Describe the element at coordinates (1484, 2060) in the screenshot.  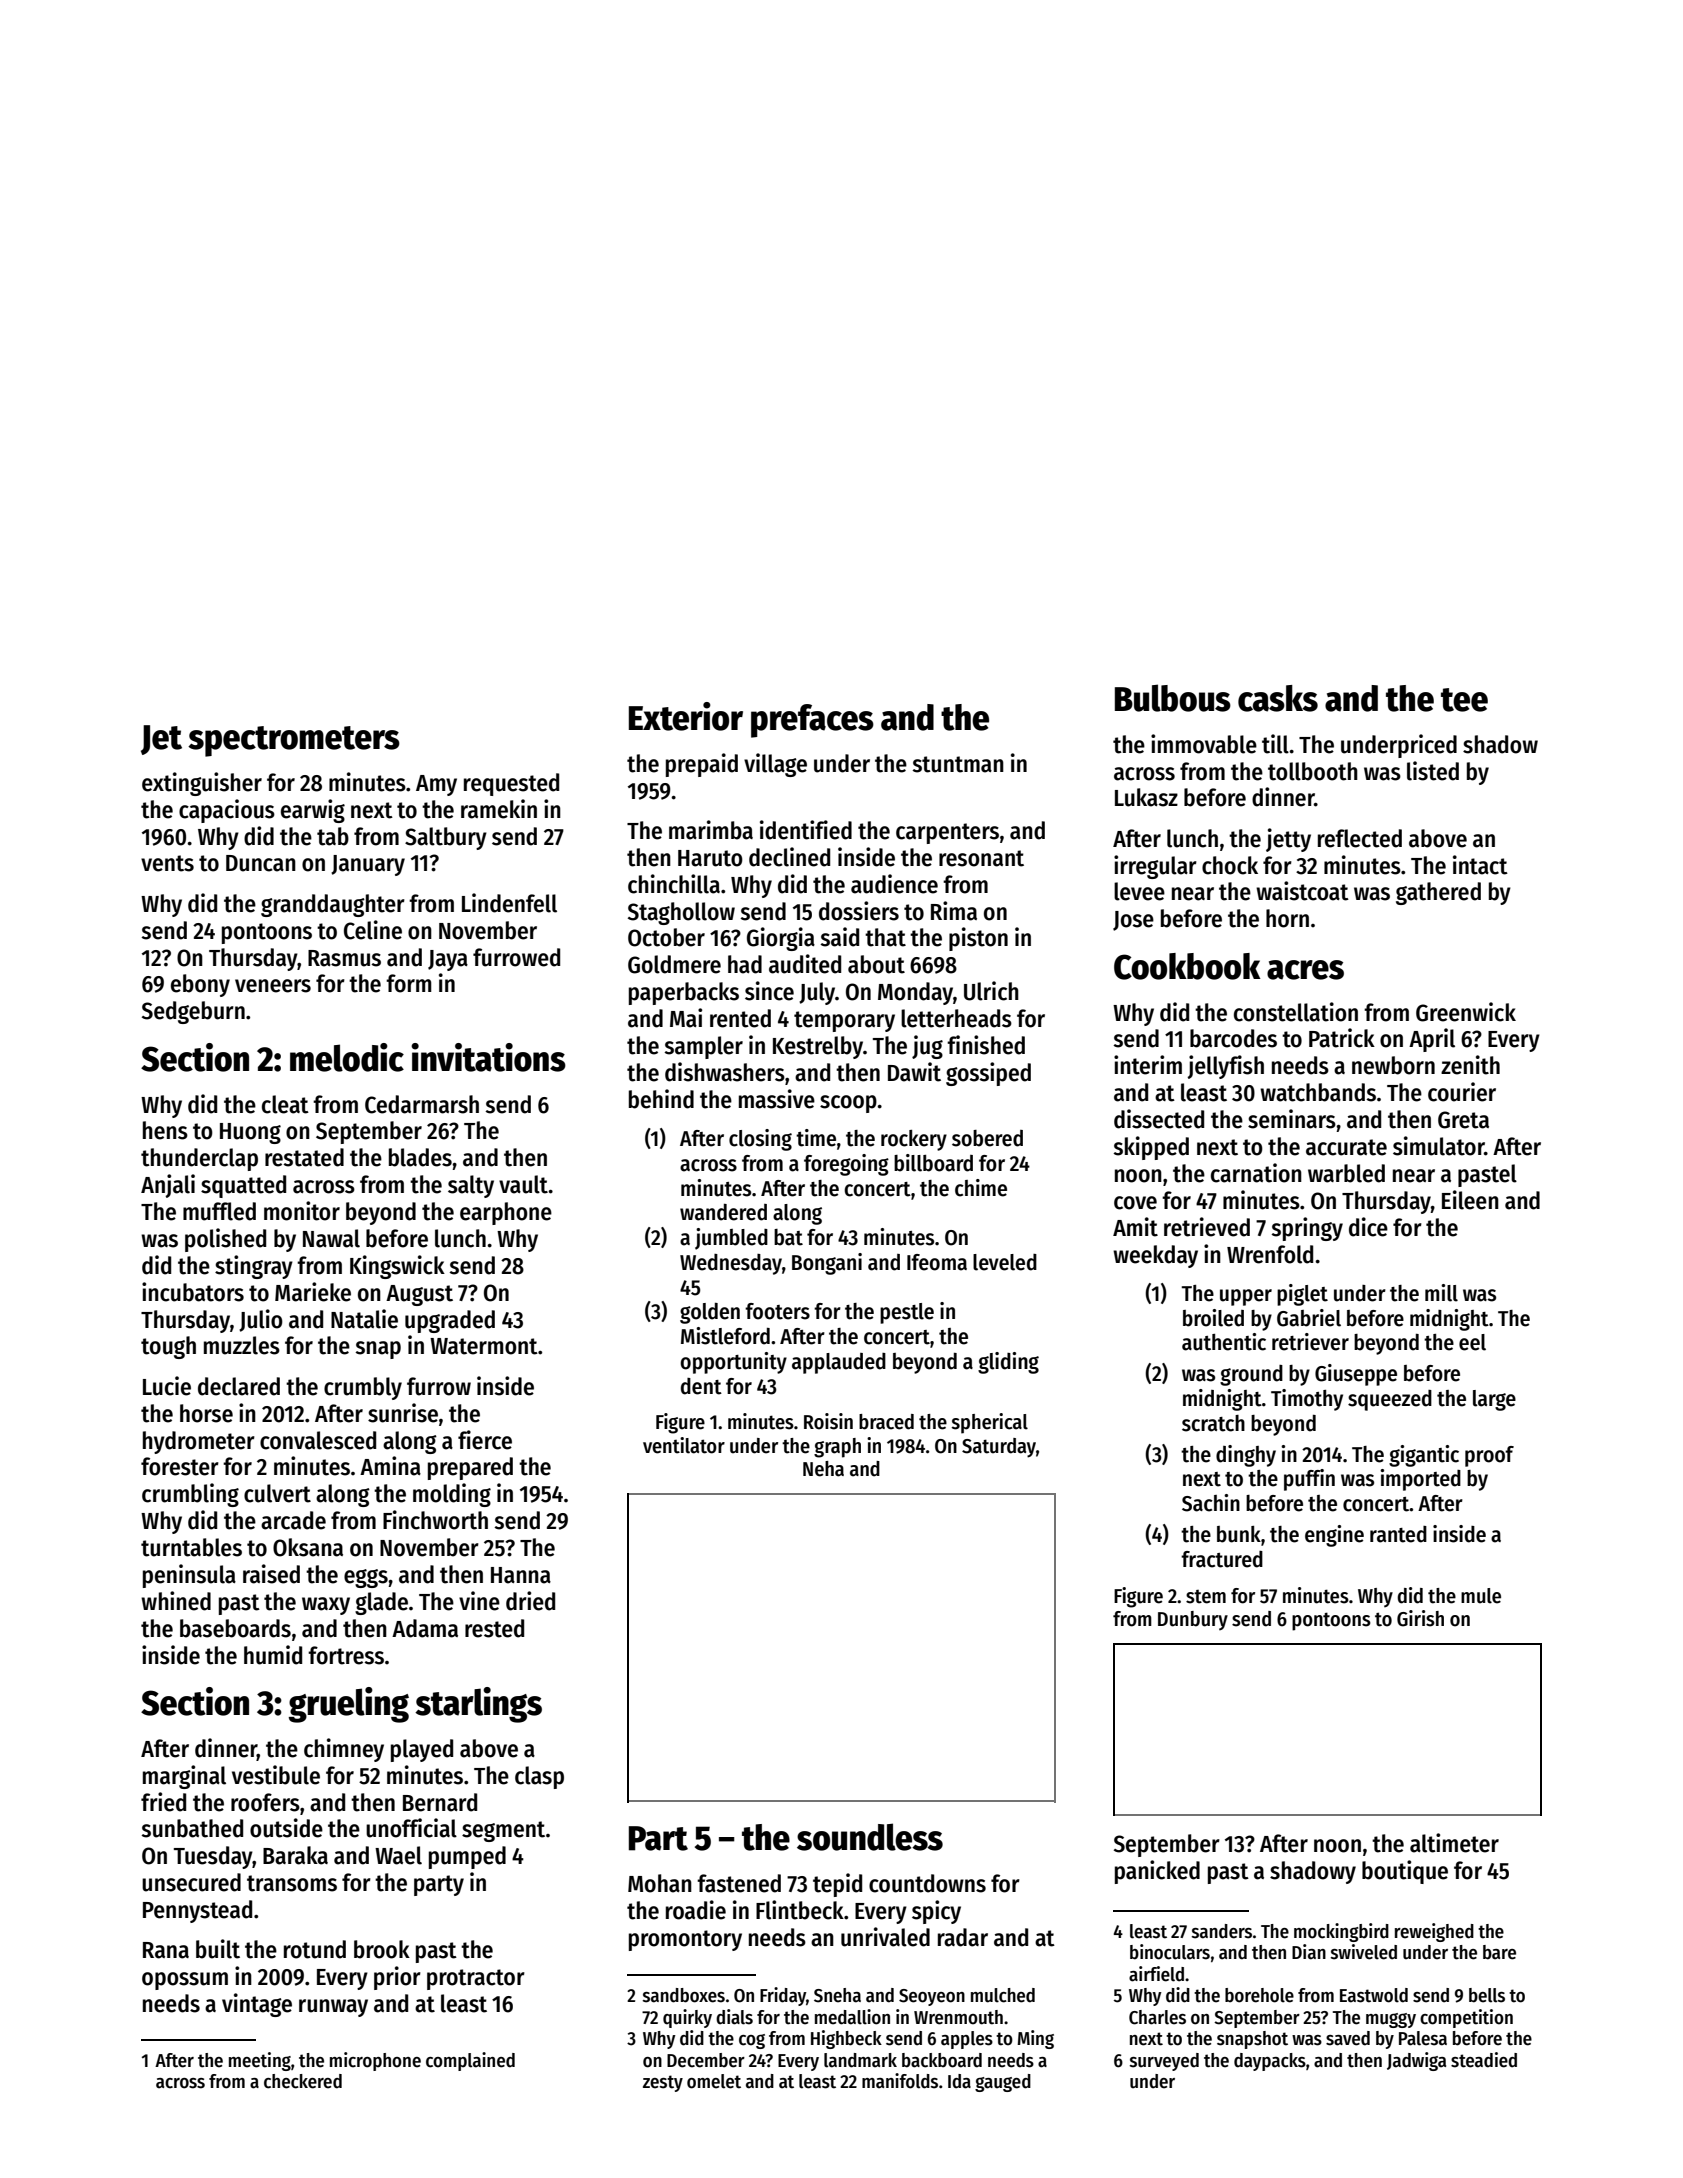
I see `steadied` at that location.
